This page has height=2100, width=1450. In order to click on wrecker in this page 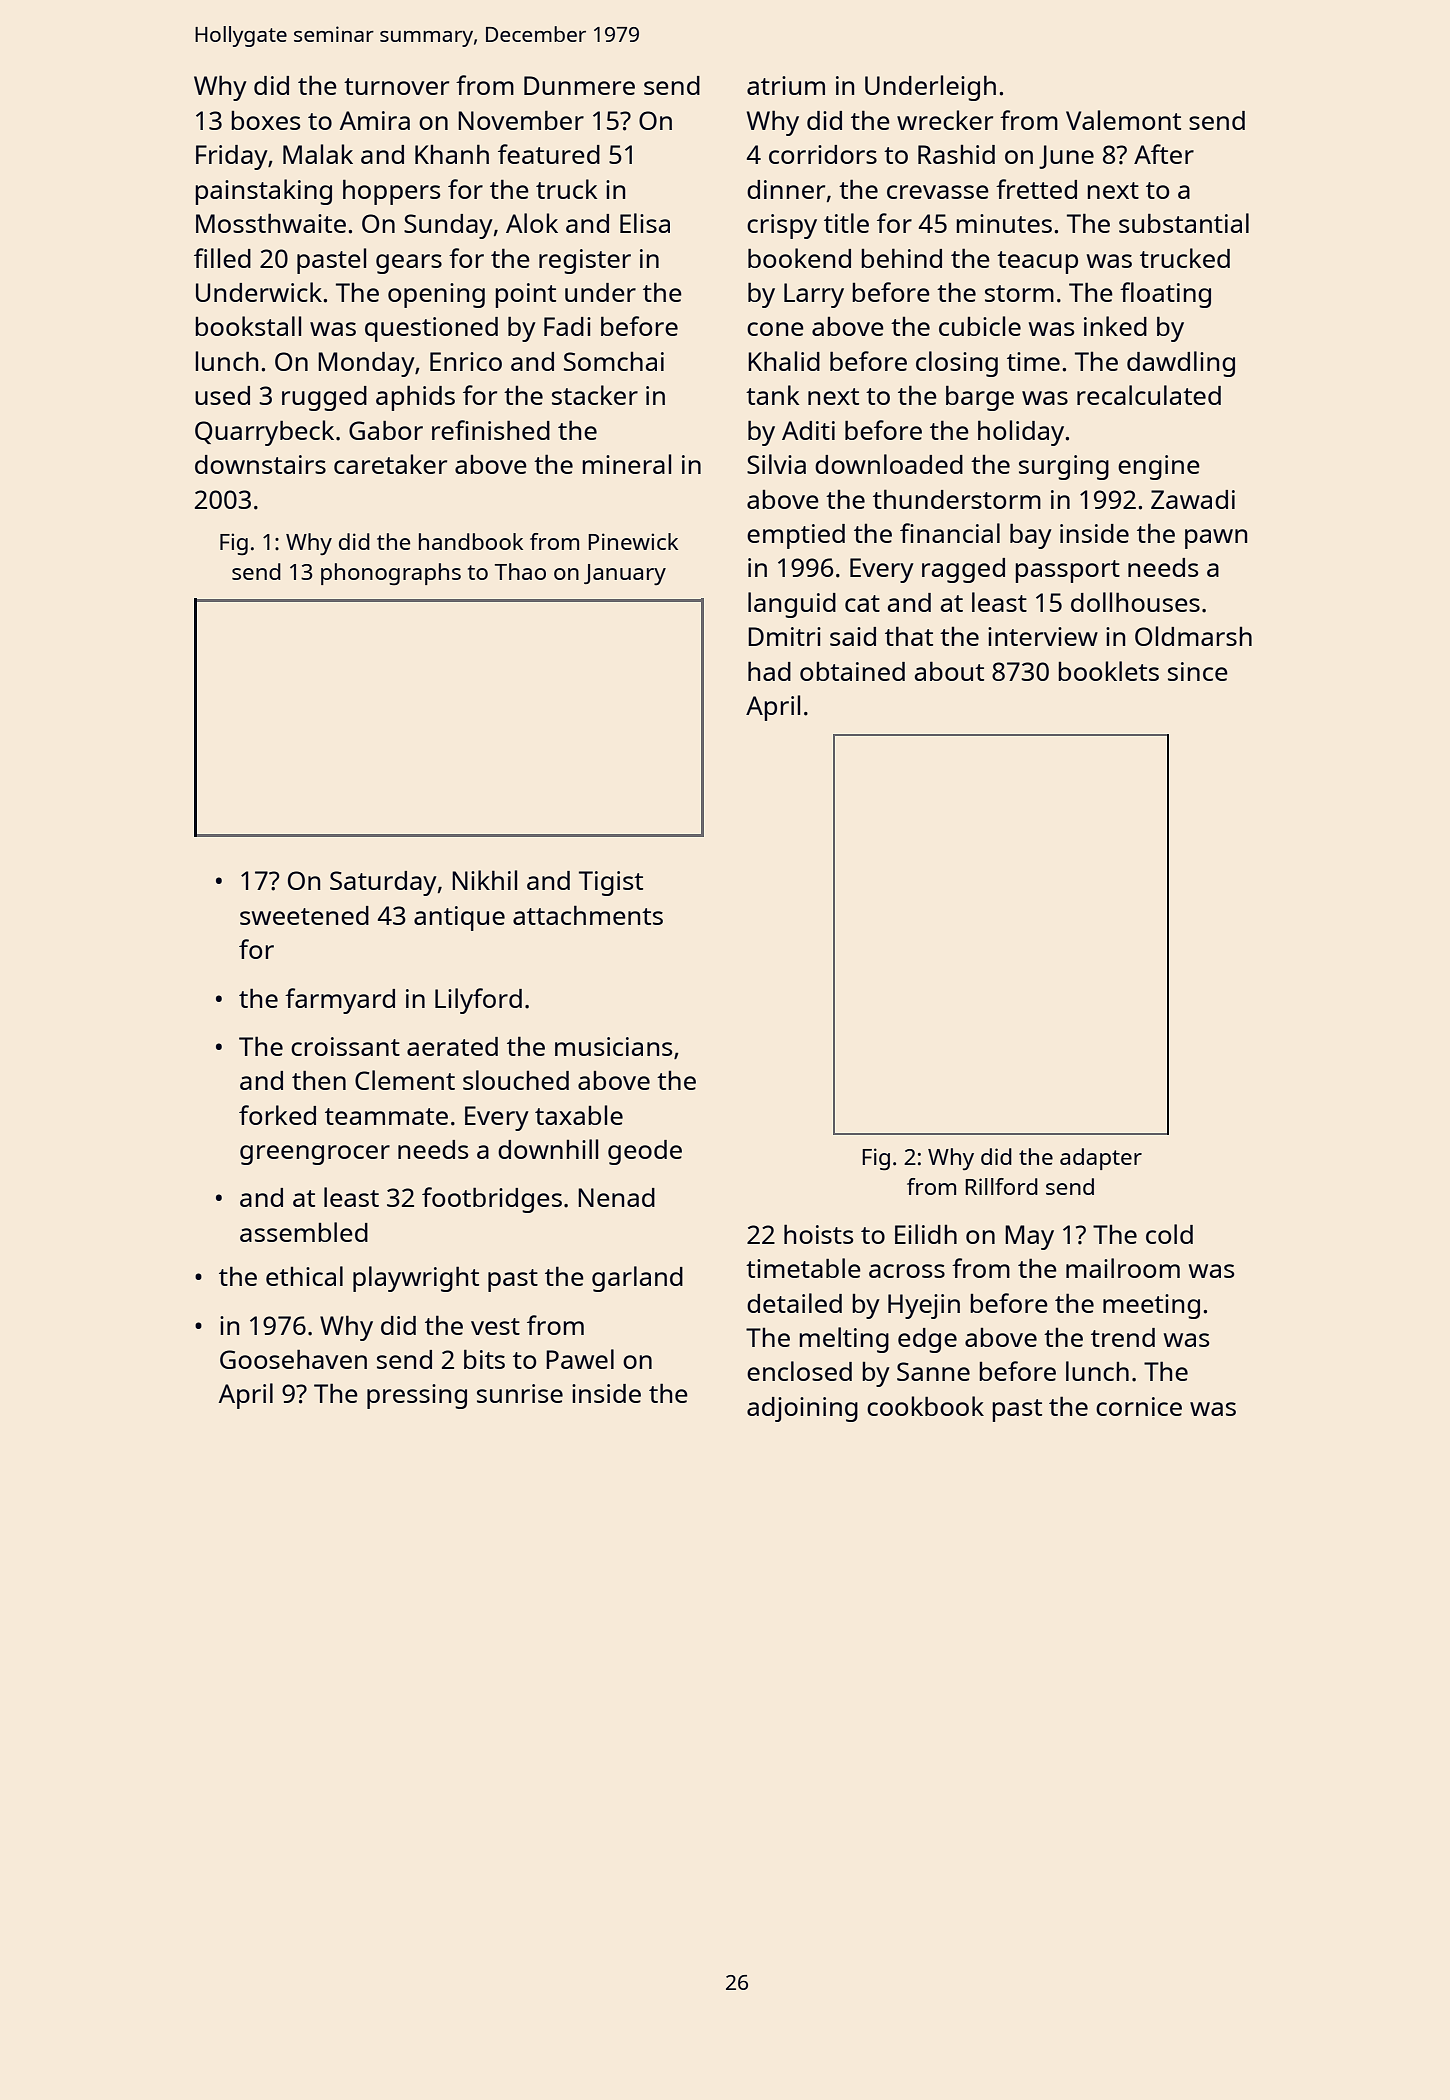, I will do `click(945, 120)`.
